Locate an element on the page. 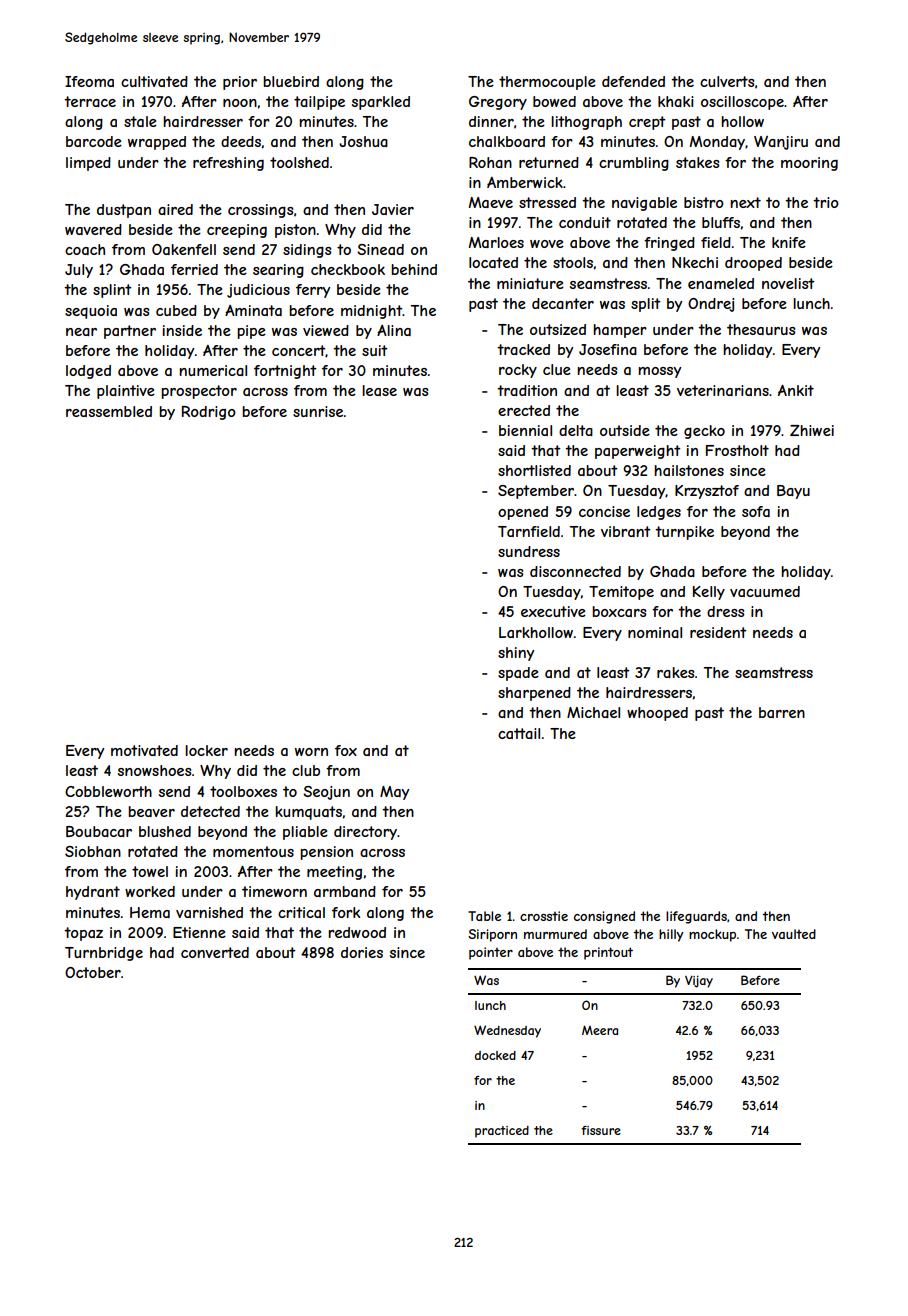 The height and width of the document is (1316, 908). Meera is located at coordinates (600, 1030).
